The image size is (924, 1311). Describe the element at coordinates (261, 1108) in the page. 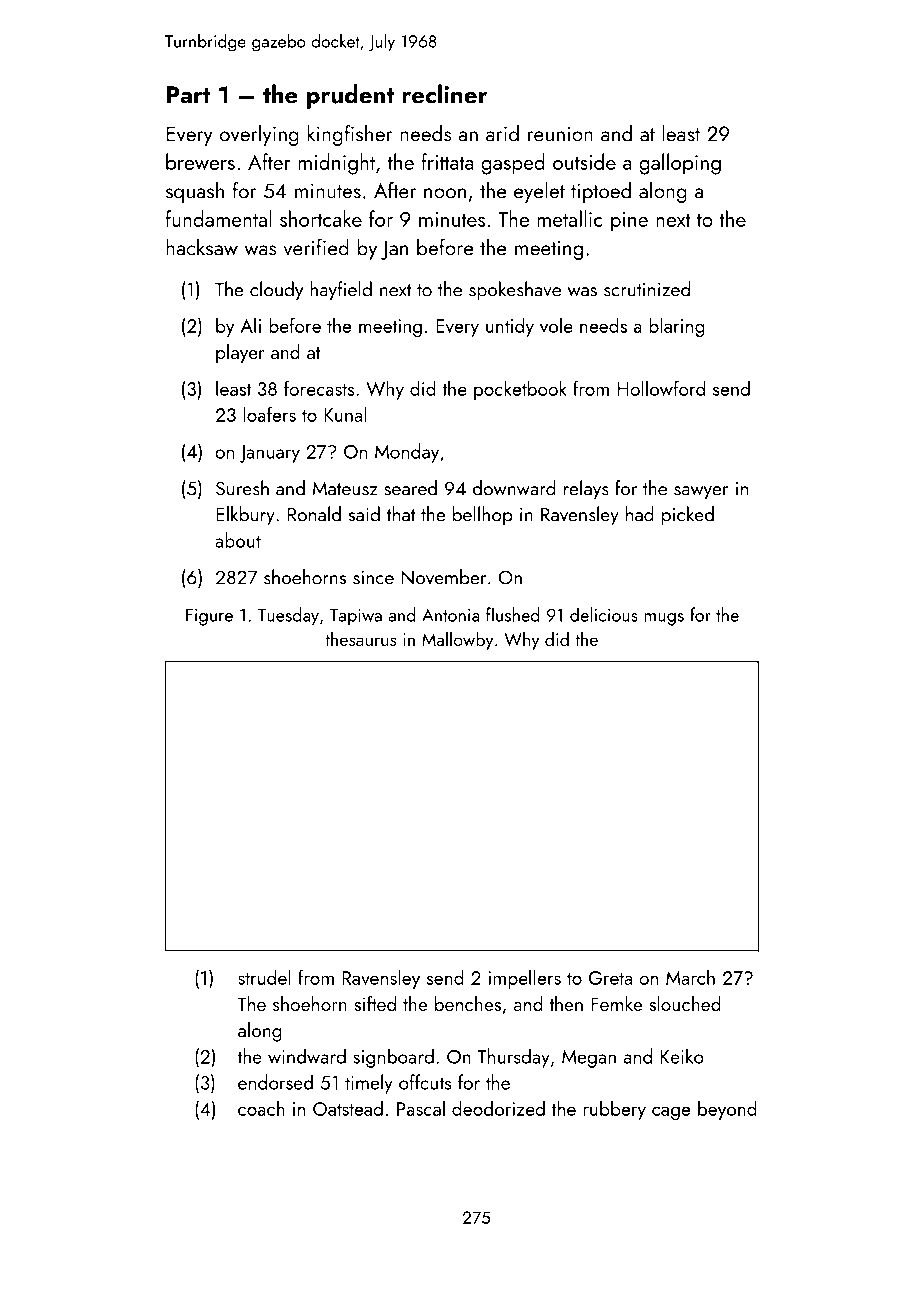

I see `coach` at that location.
